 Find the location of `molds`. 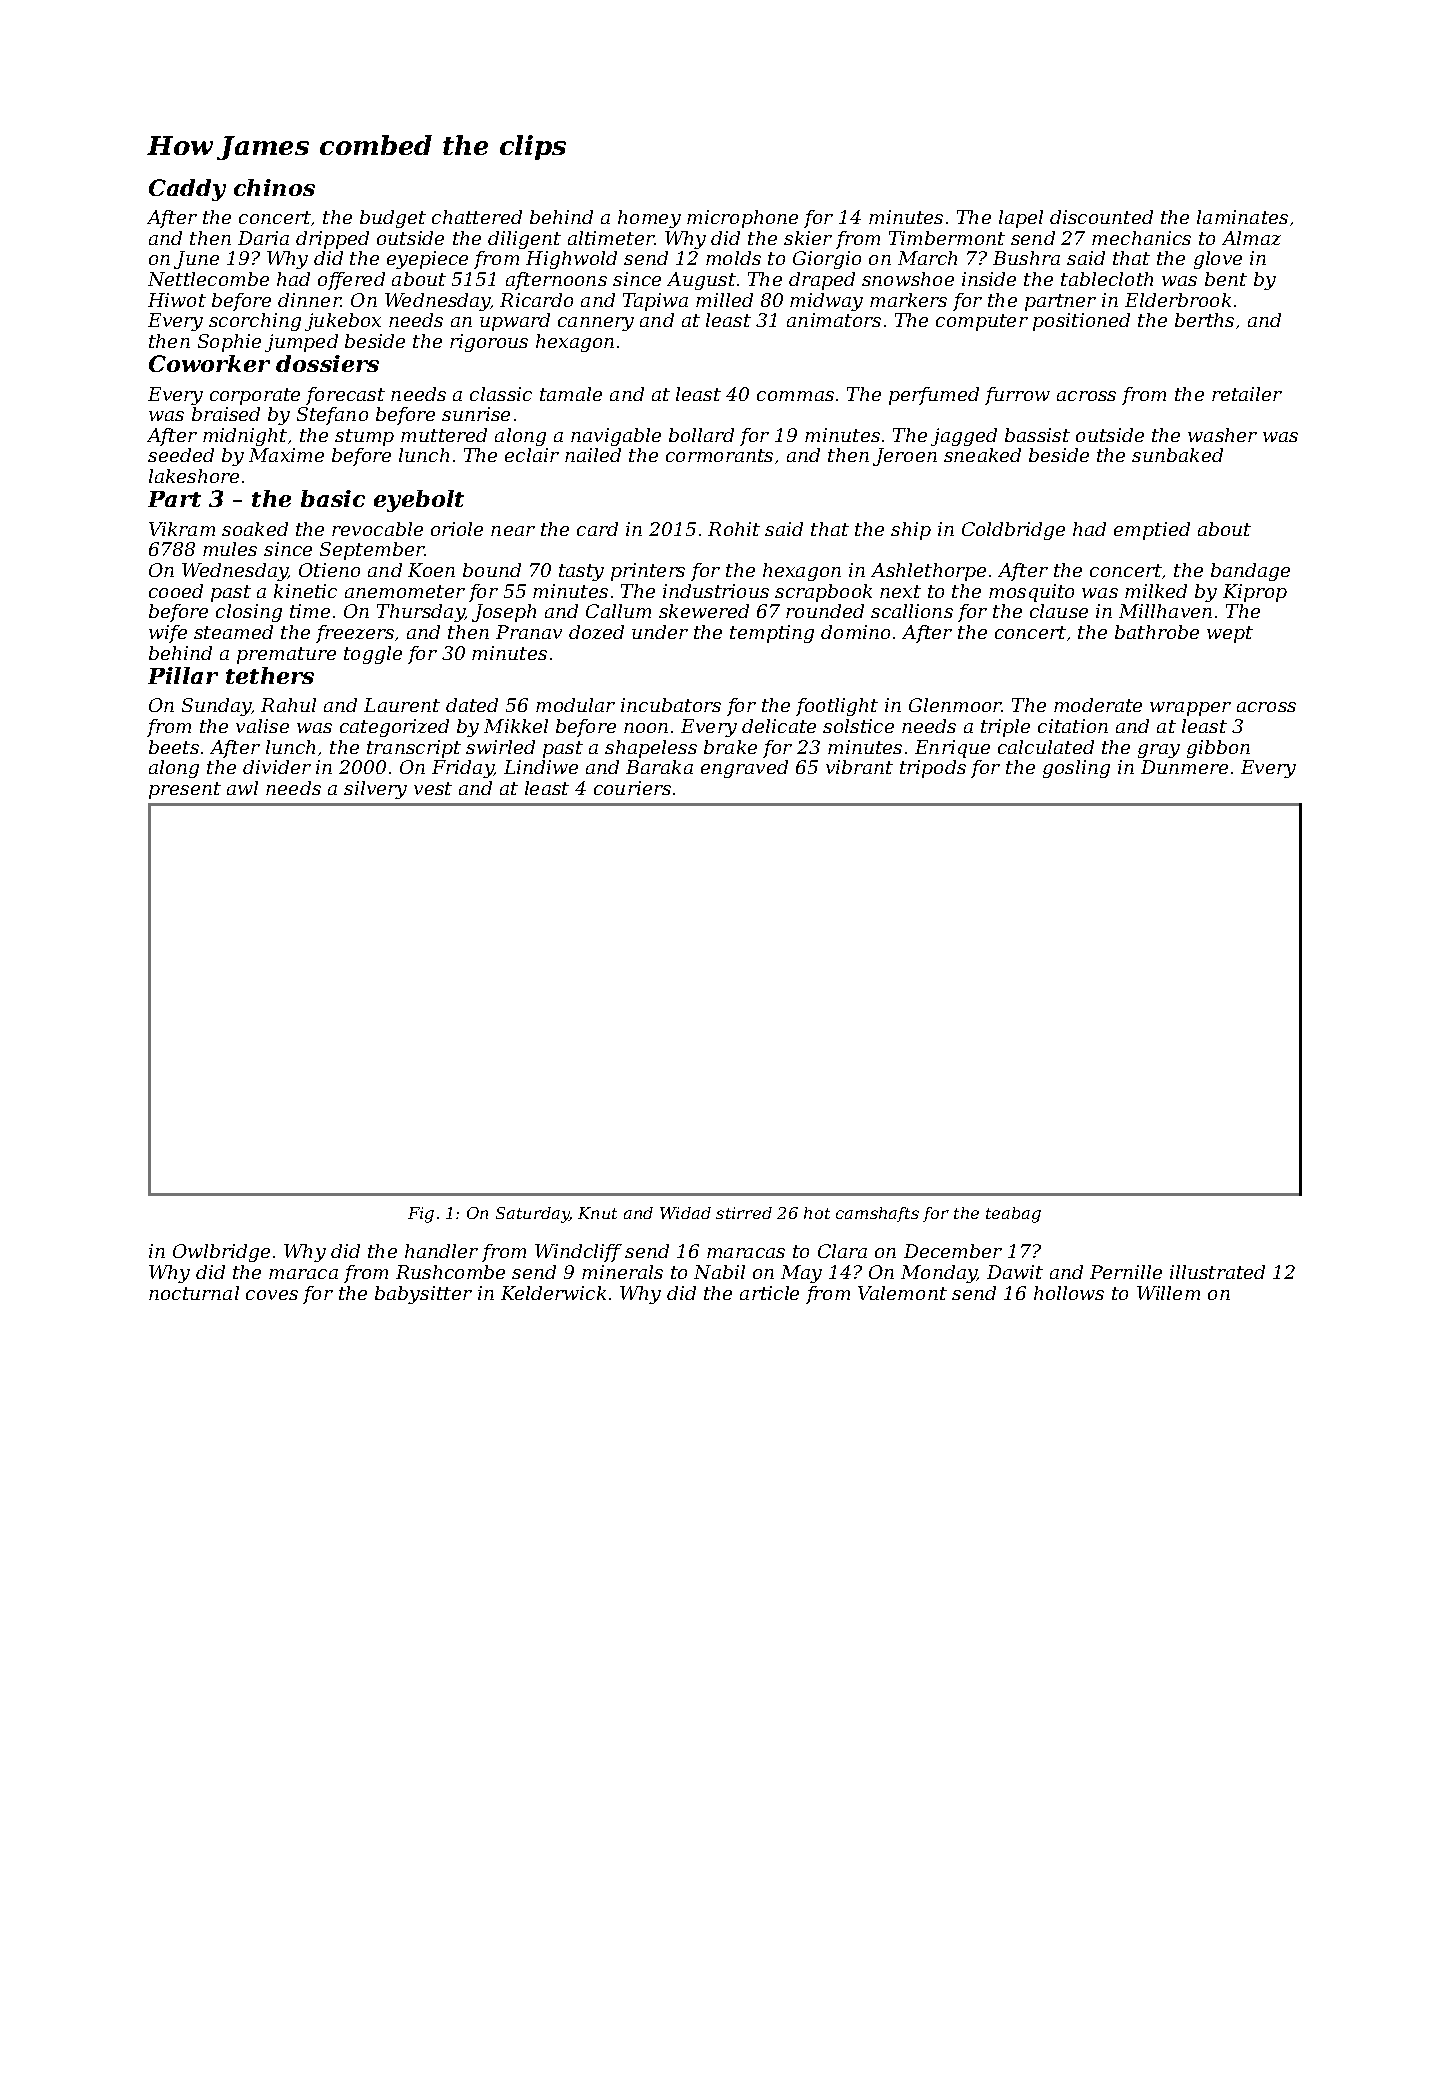

molds is located at coordinates (733, 258).
